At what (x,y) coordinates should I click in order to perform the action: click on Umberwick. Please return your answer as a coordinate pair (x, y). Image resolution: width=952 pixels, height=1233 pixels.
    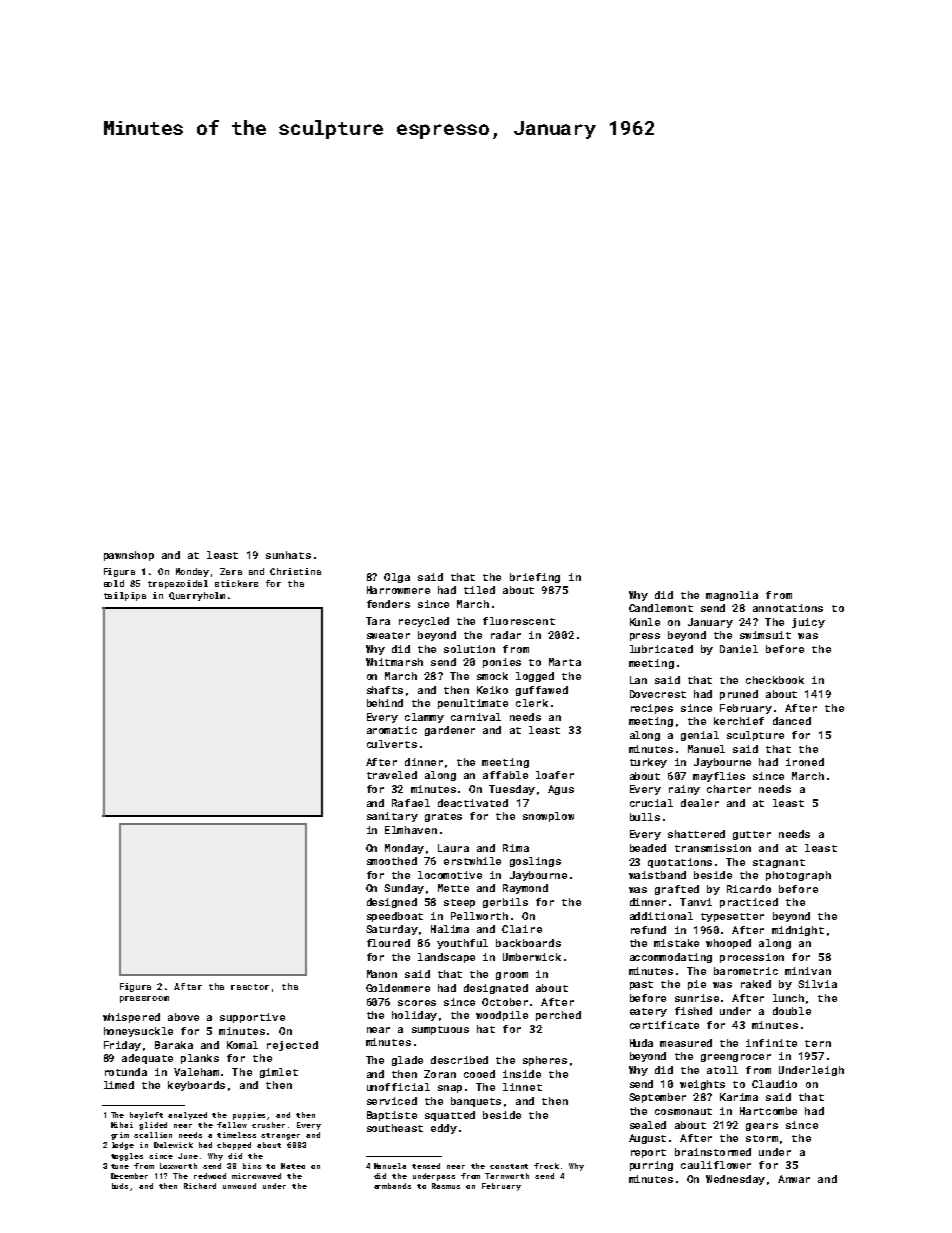
    Looking at the image, I should click on (532, 957).
